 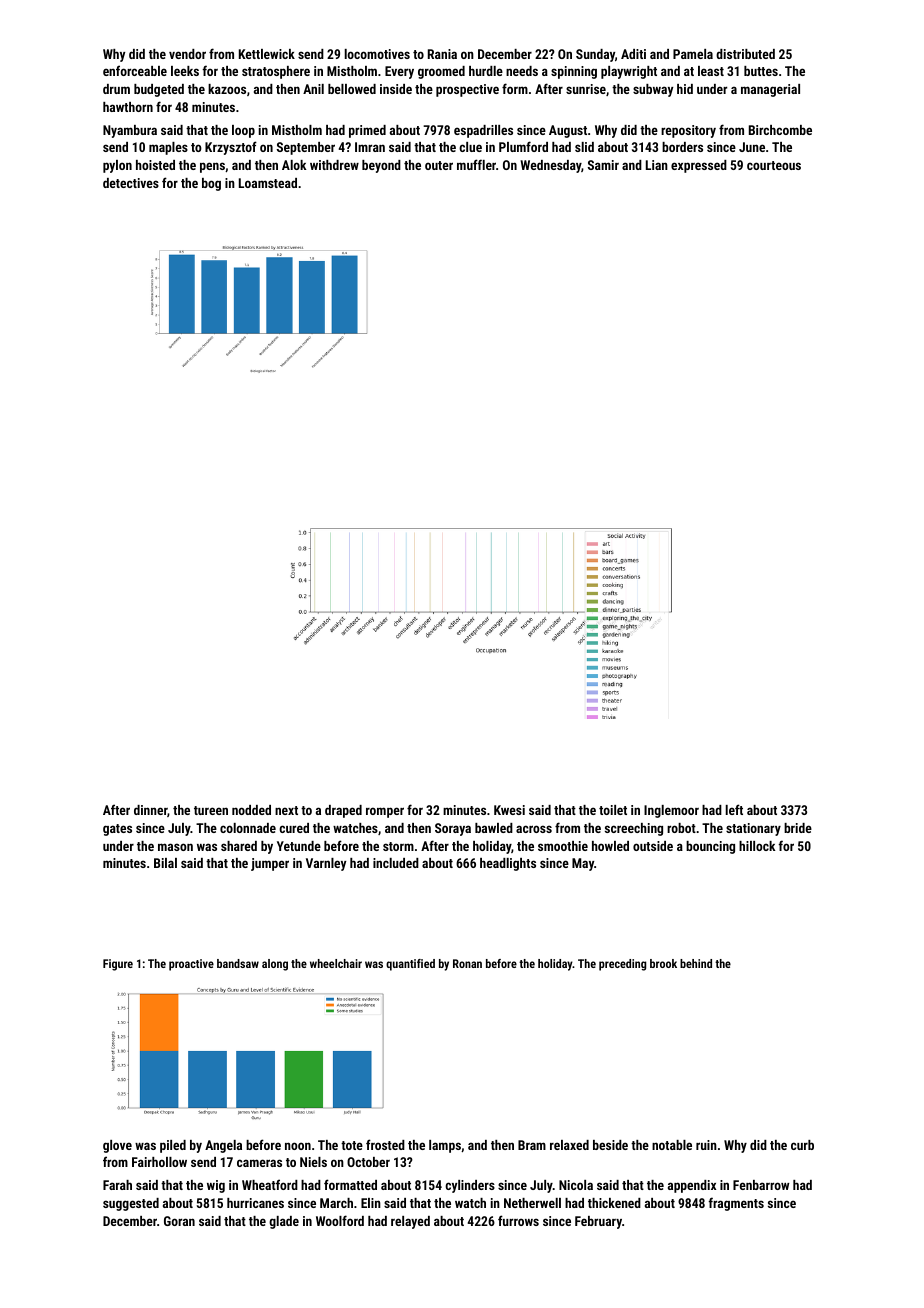 I want to click on Angela, so click(x=223, y=1146).
